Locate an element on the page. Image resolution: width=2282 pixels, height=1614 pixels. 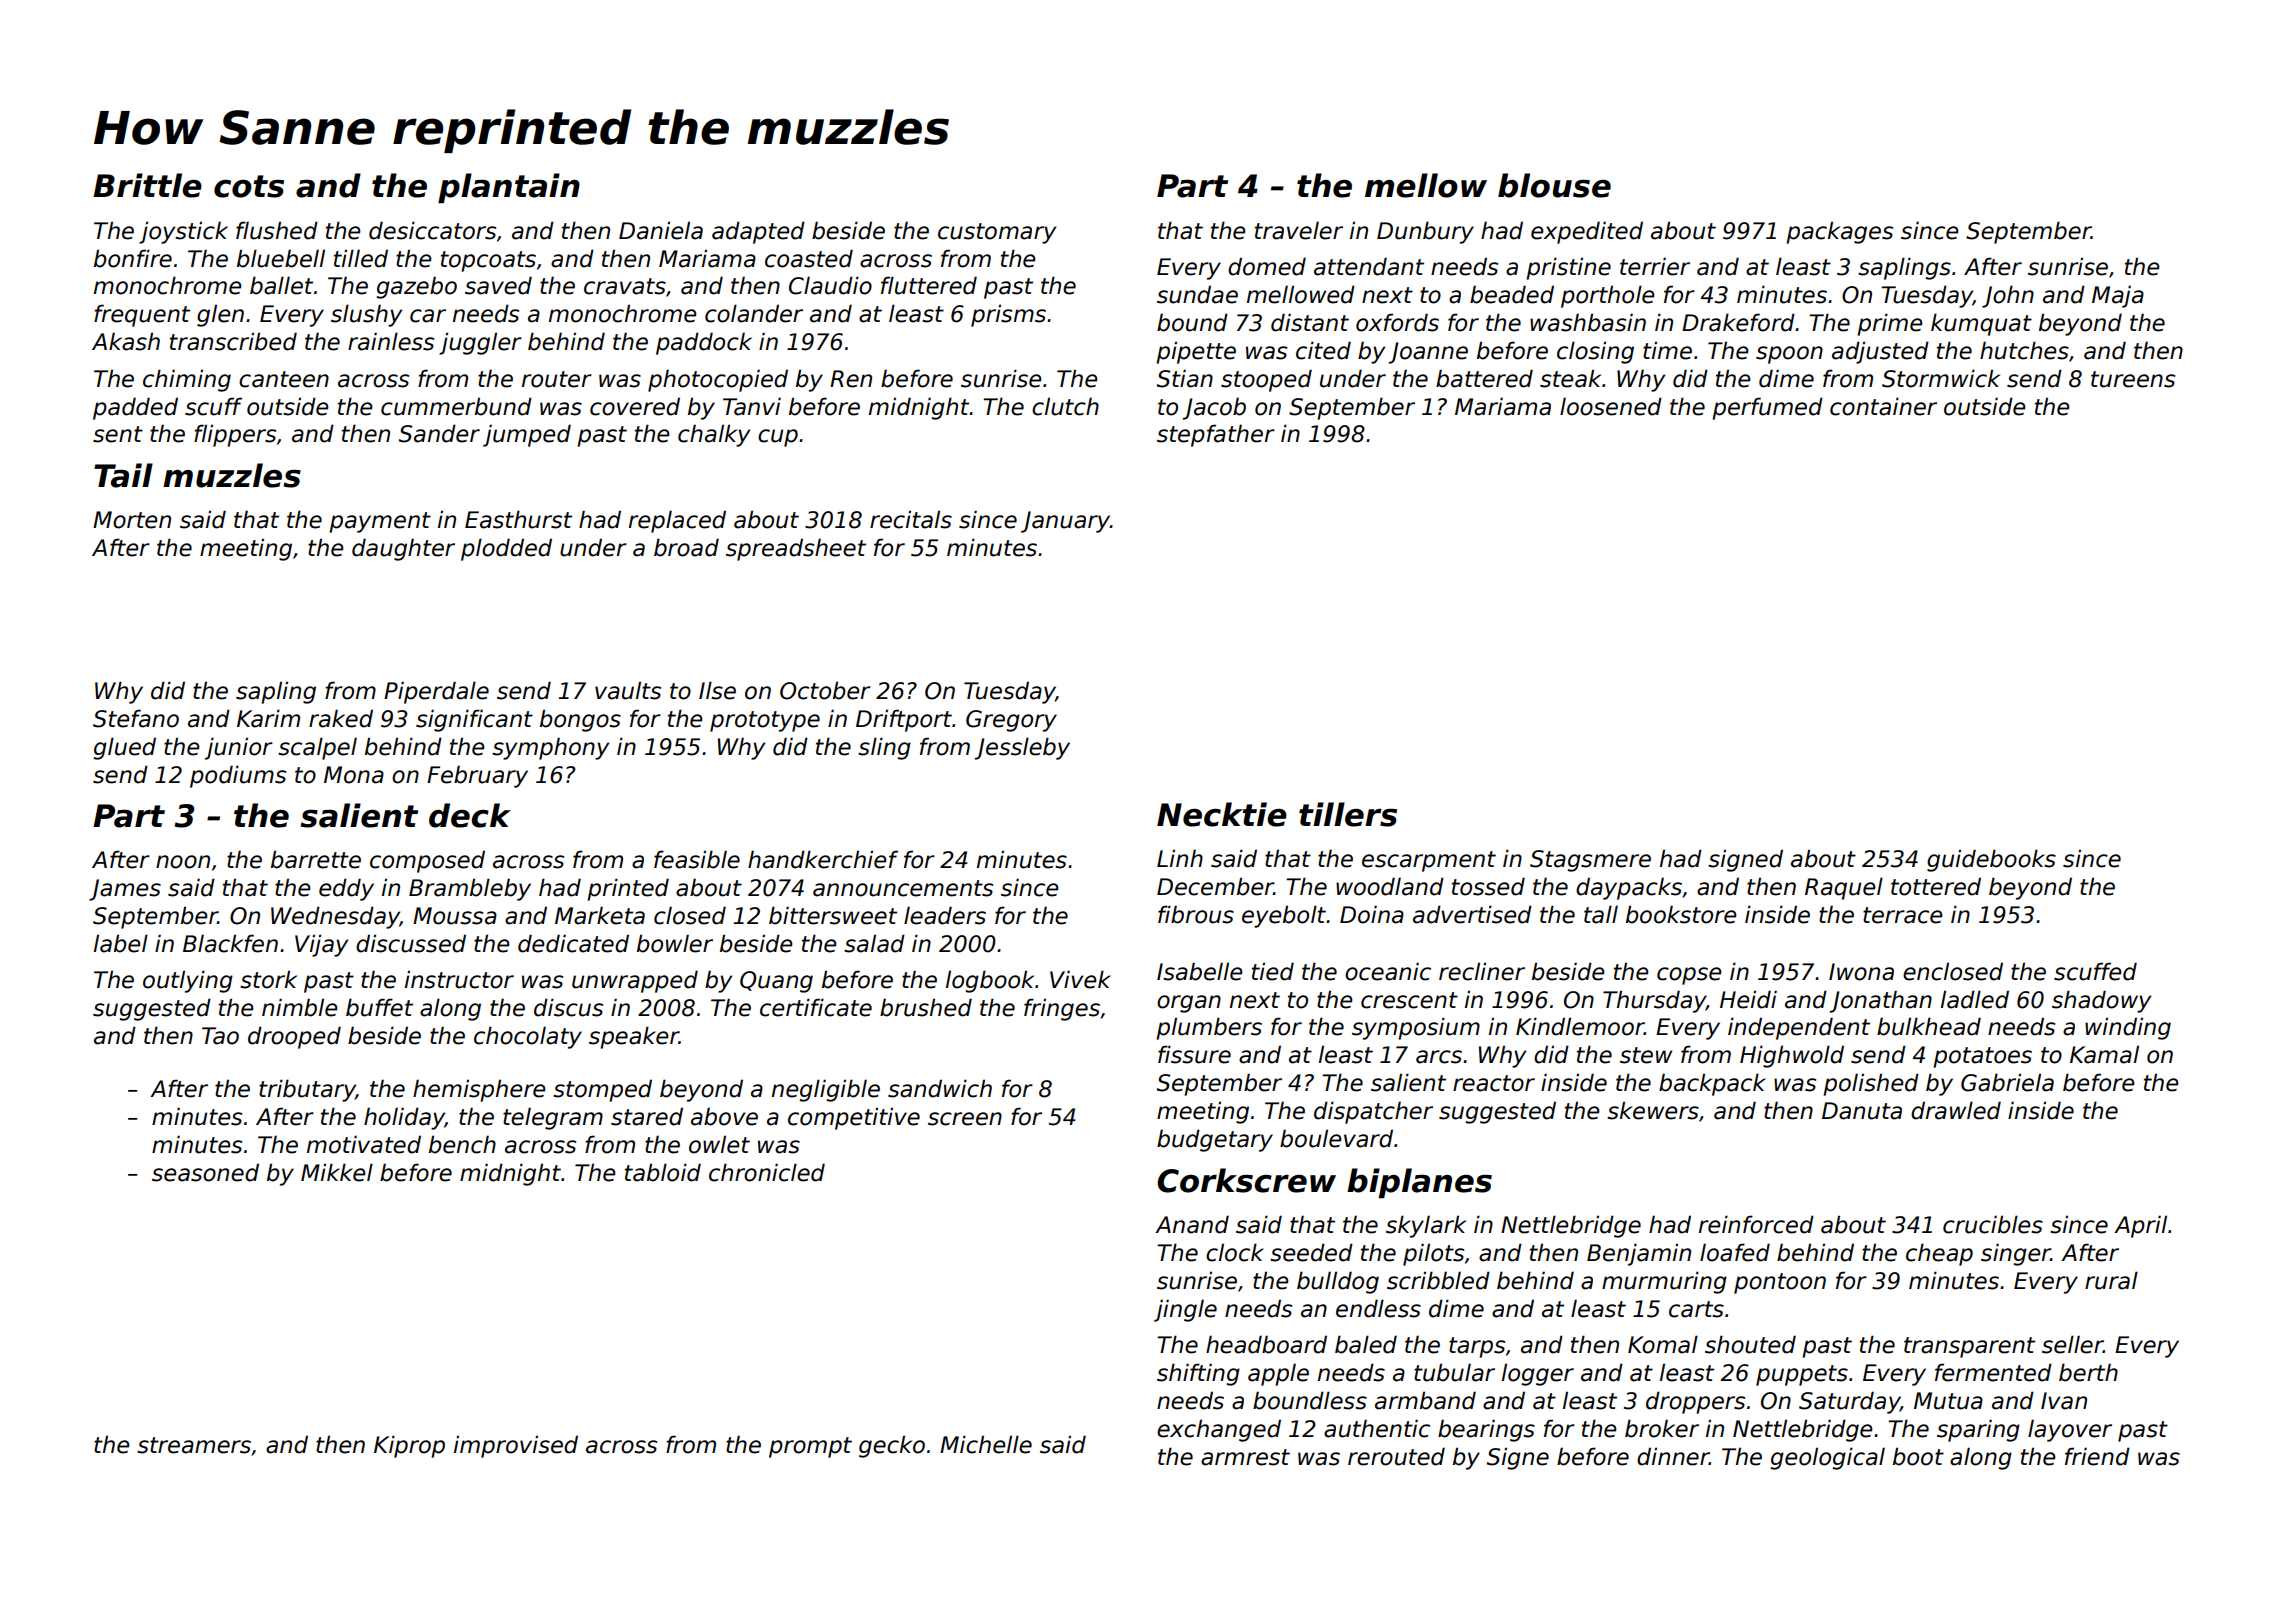
plantain is located at coordinates (509, 188).
